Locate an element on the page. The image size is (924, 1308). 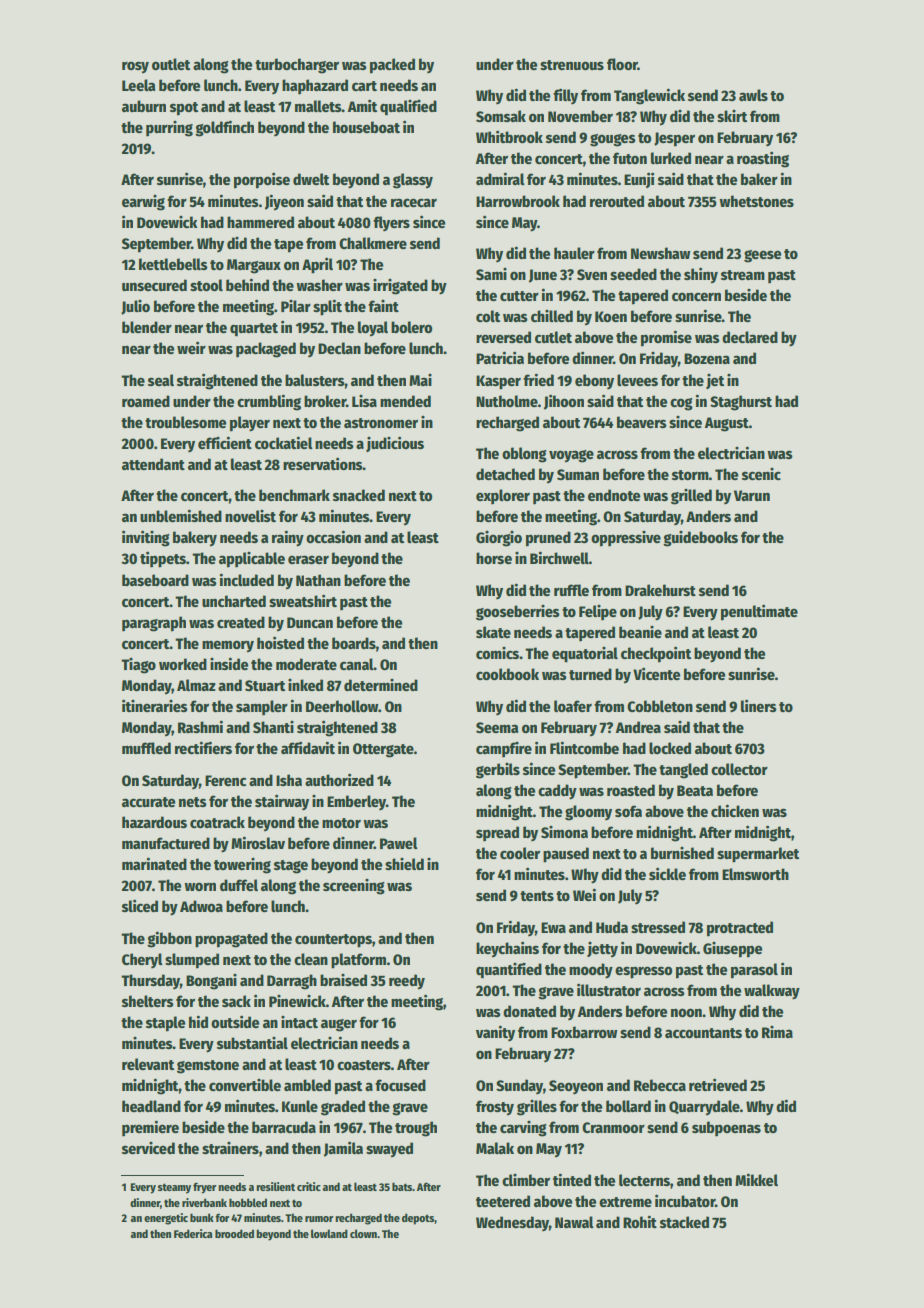
Staghurst is located at coordinates (741, 403).
